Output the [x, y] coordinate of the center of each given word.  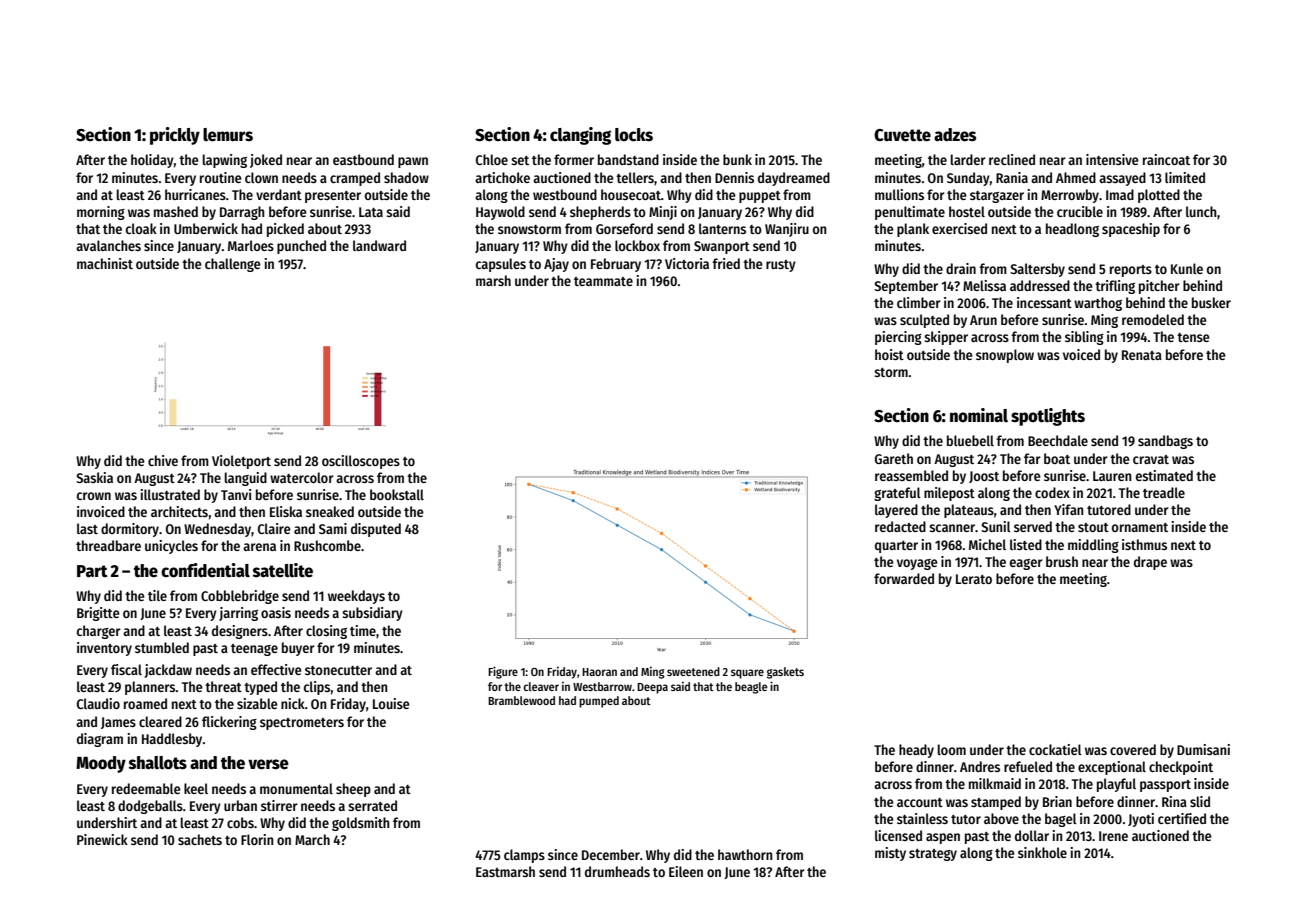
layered [896, 511]
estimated [1164, 475]
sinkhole [1042, 852]
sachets [200, 839]
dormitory [130, 530]
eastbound [363, 159]
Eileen [686, 871]
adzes [955, 135]
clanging [580, 136]
